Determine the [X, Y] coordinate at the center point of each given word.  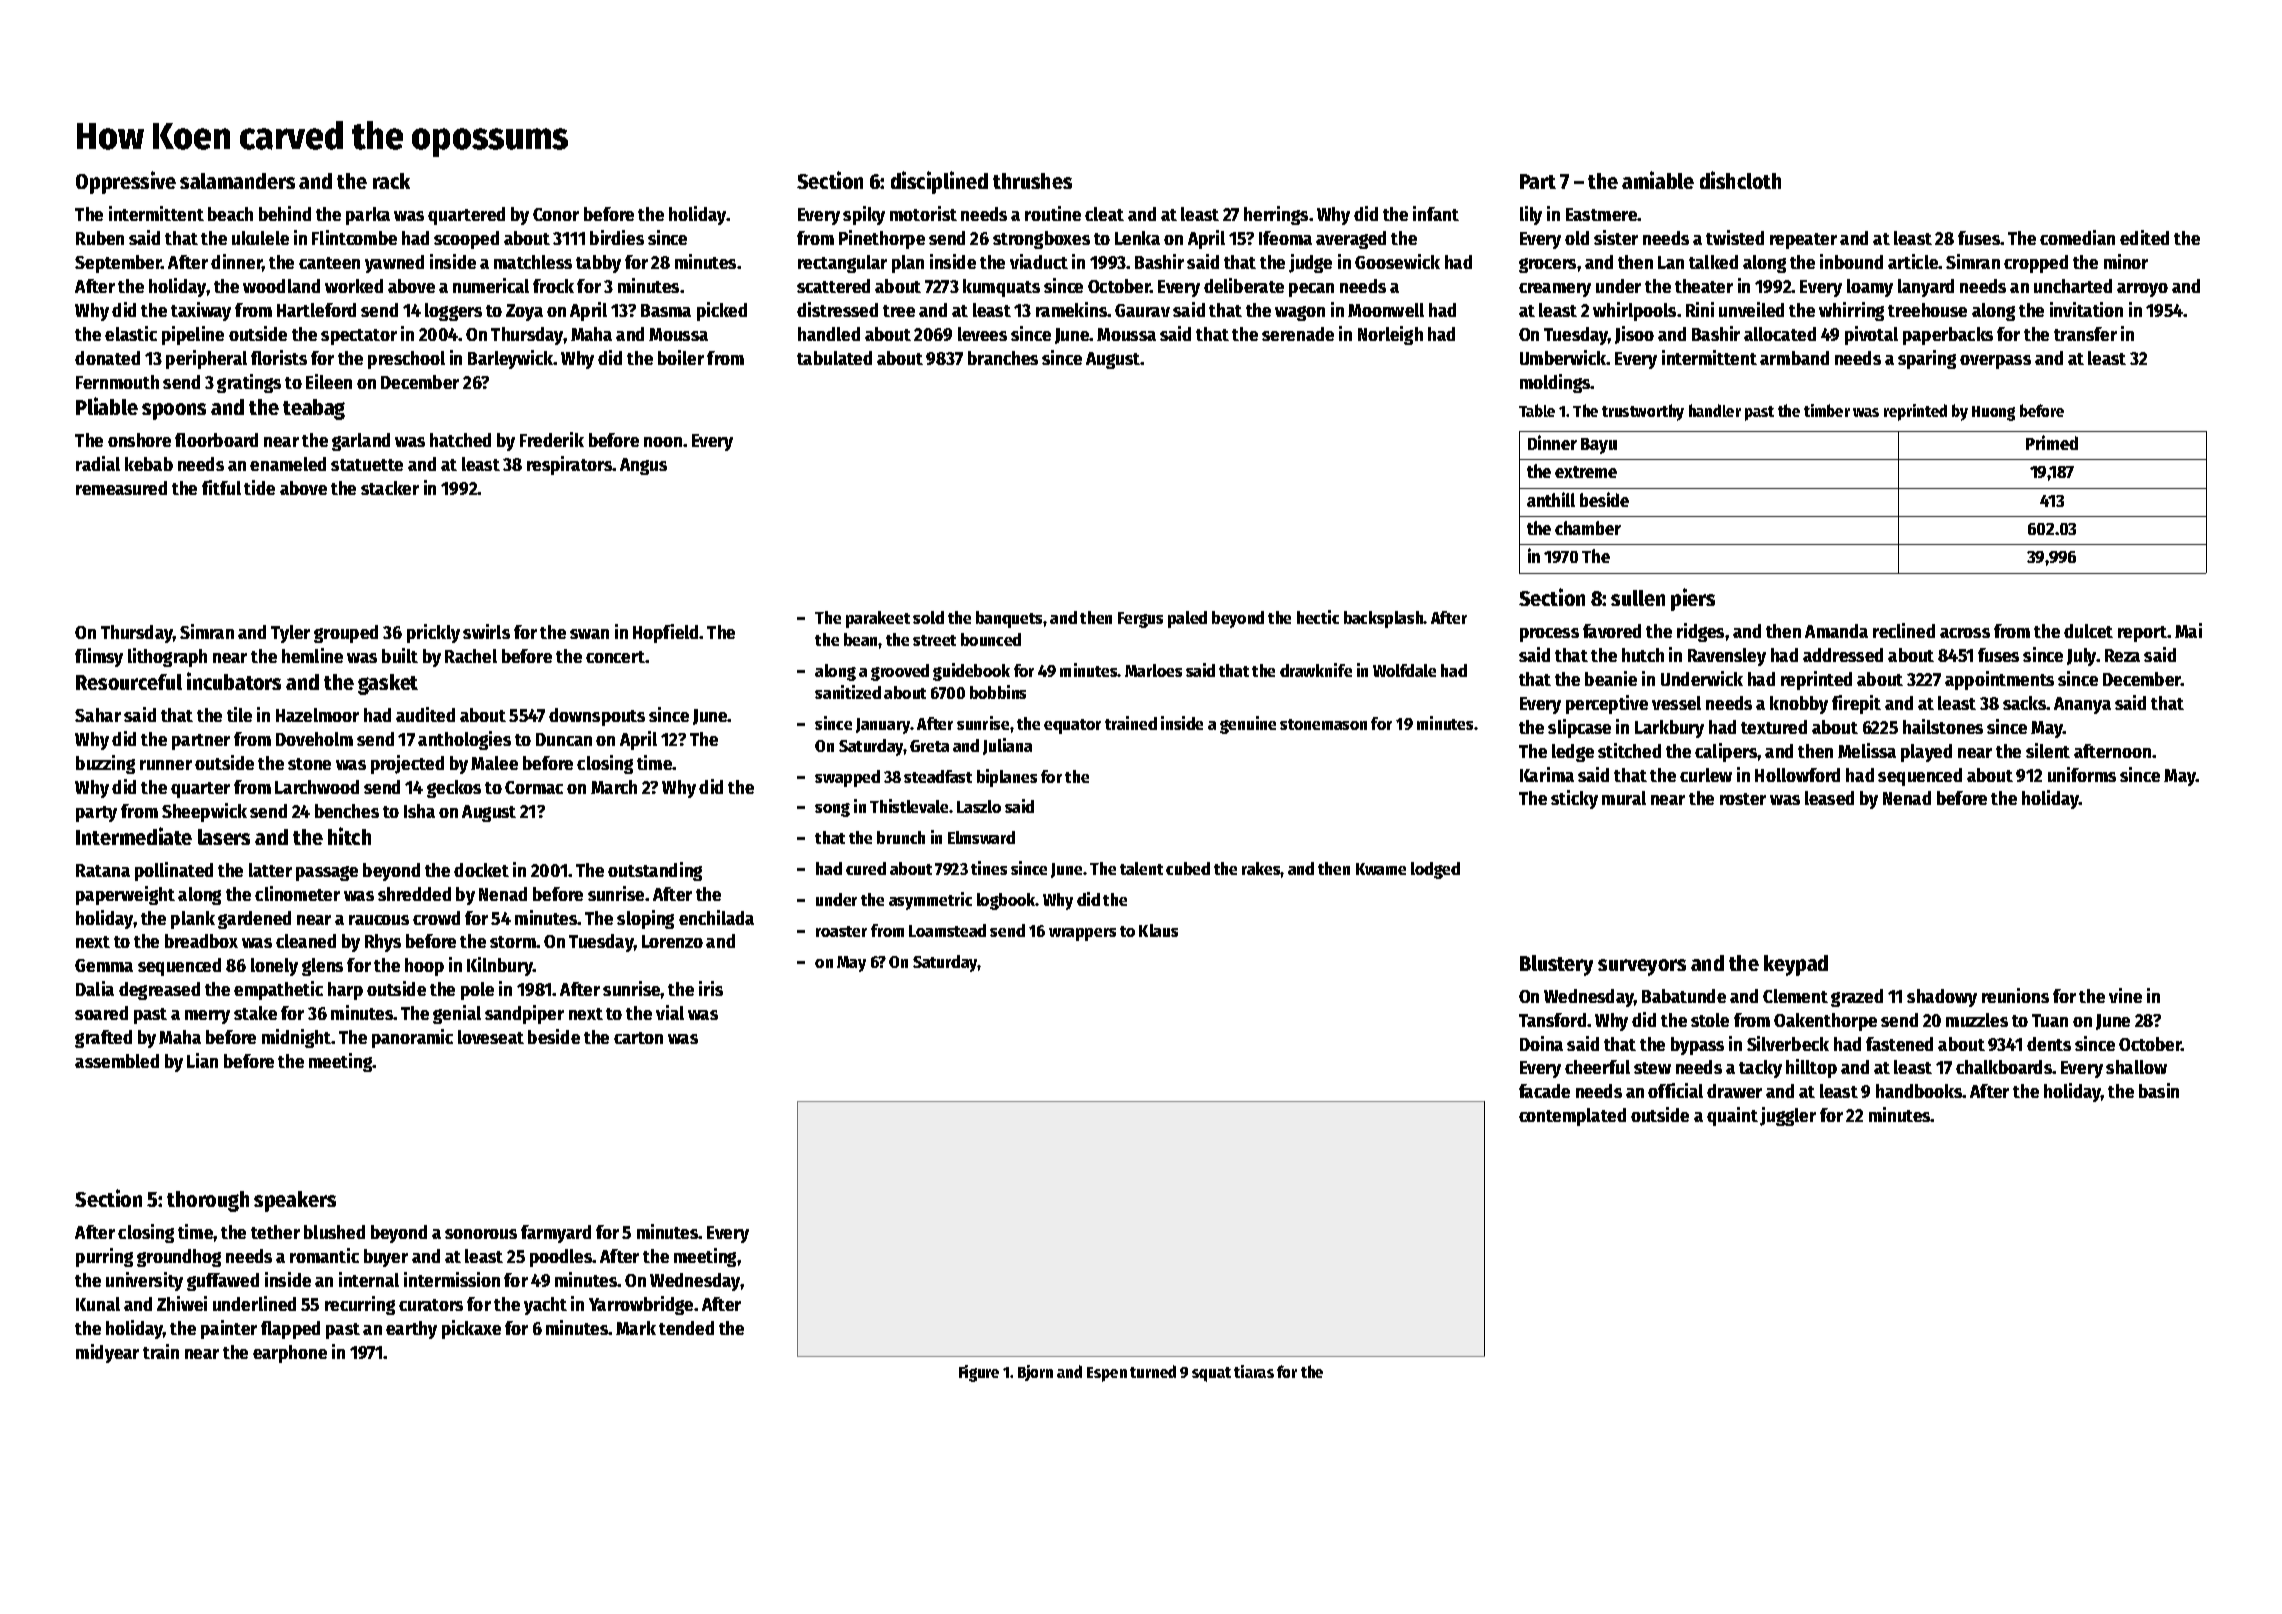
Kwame [1381, 869]
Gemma [104, 965]
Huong [1993, 413]
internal [369, 1279]
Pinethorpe [882, 239]
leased [1829, 798]
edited [2144, 237]
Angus [643, 466]
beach [230, 214]
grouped [346, 634]
